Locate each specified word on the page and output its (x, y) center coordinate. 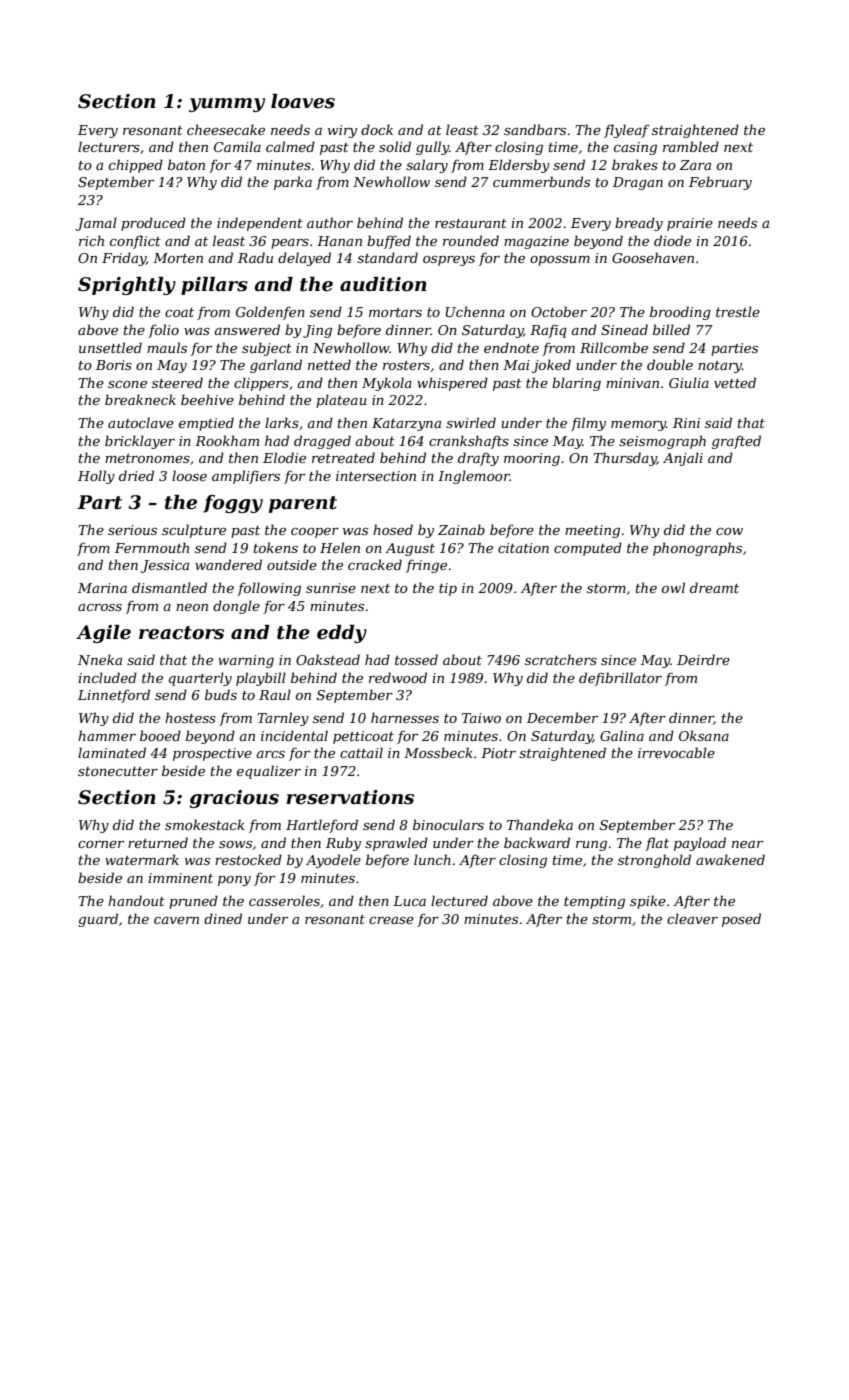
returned (158, 842)
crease (391, 920)
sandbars (535, 129)
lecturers (109, 146)
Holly (96, 477)
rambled (691, 146)
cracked (375, 564)
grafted (736, 442)
